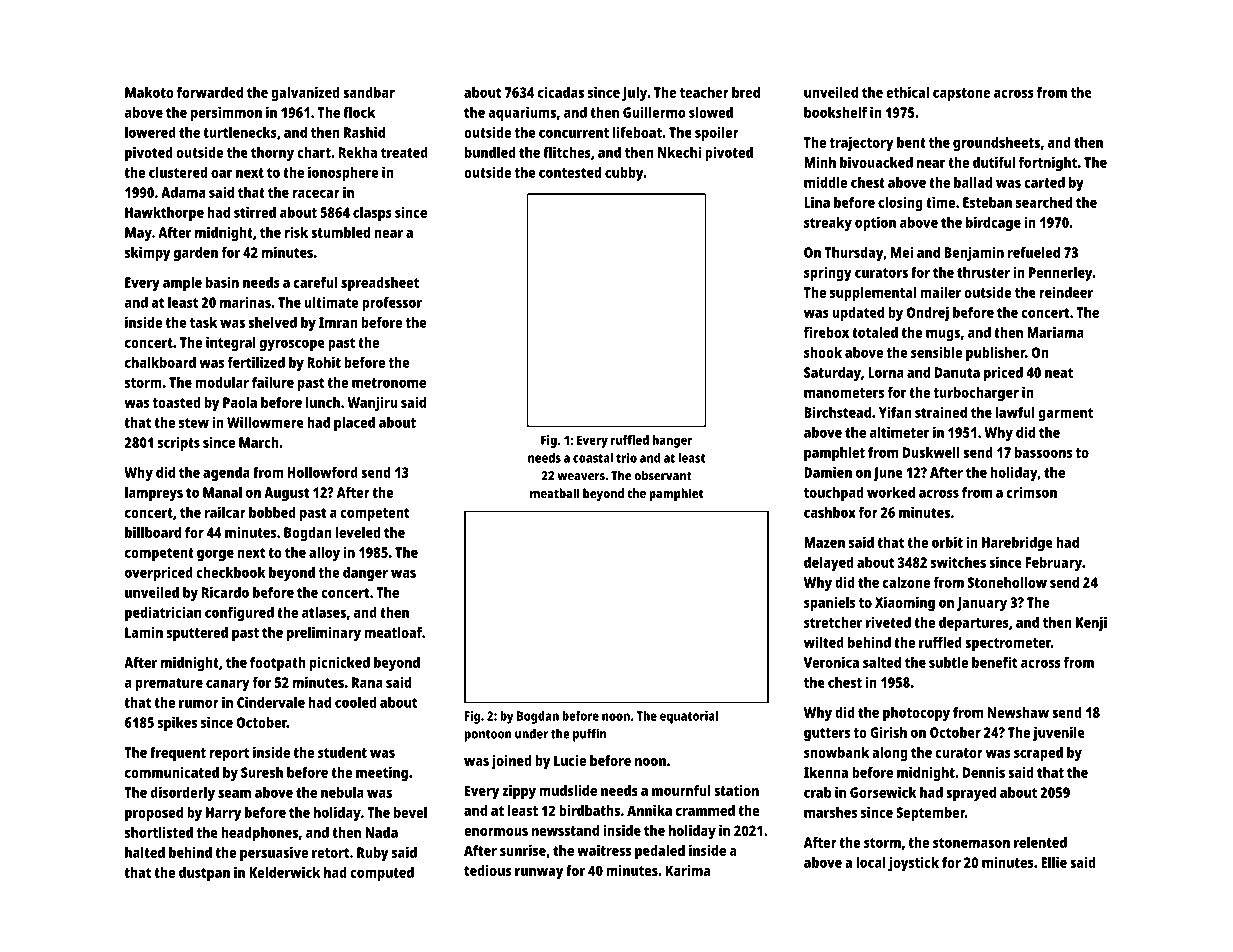  What do you see at coordinates (604, 850) in the image?
I see `waitress` at bounding box center [604, 850].
